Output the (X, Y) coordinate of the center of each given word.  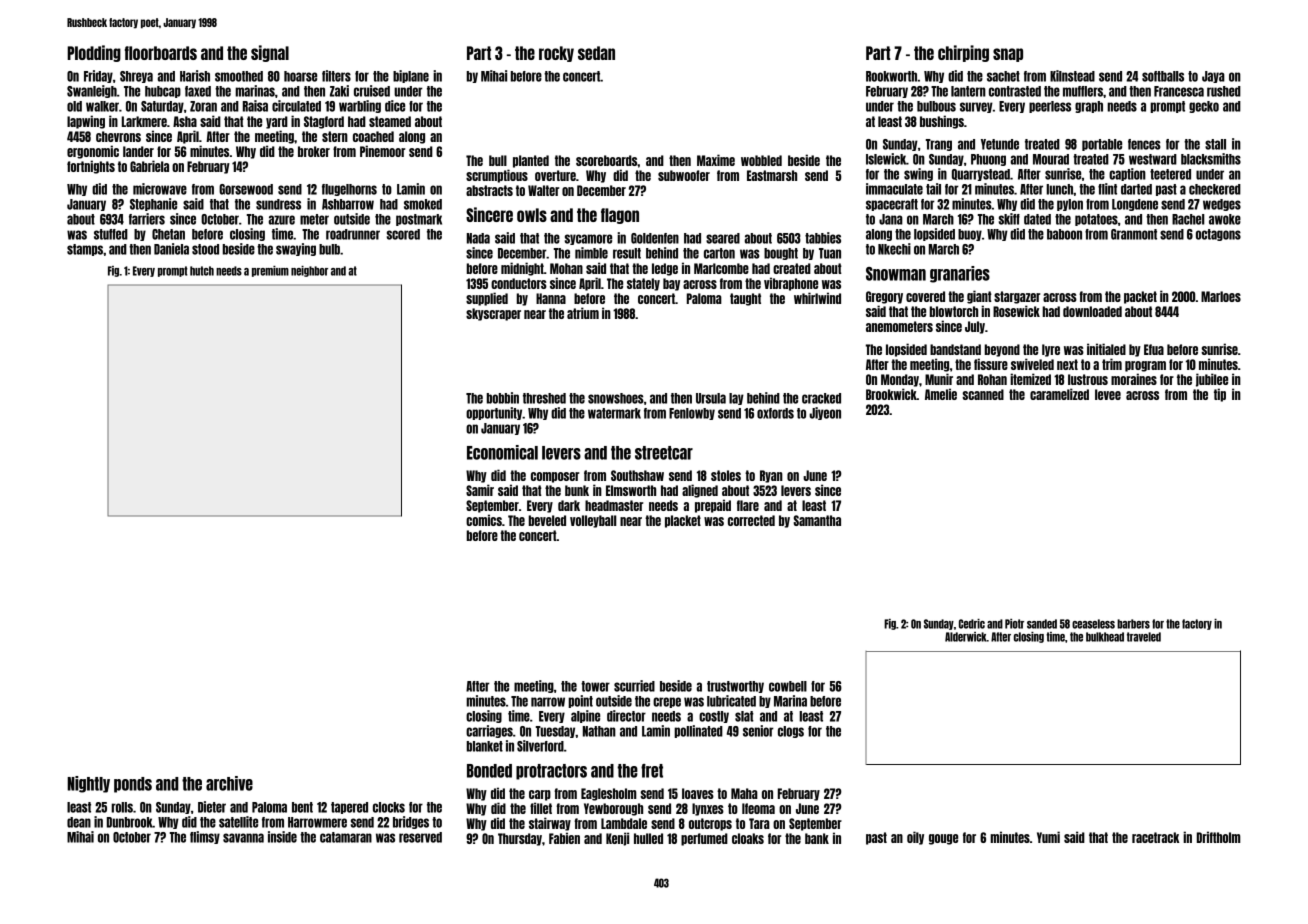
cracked (821, 398)
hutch (202, 271)
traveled (1144, 637)
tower (595, 686)
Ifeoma (758, 808)
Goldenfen (655, 238)
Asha (185, 121)
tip (1220, 395)
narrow (548, 702)
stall (1215, 144)
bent (302, 807)
